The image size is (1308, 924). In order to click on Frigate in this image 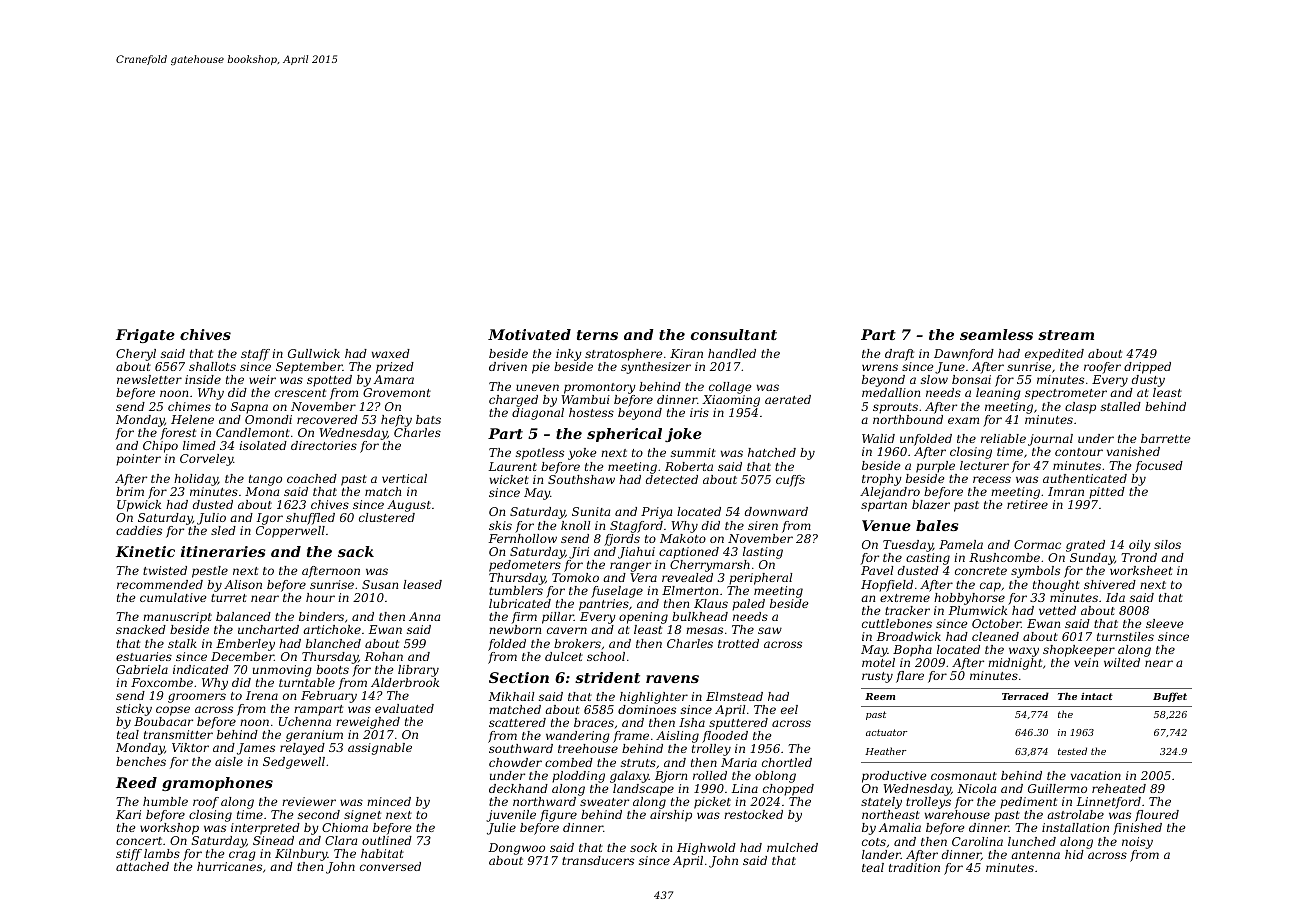, I will do `click(145, 336)`.
